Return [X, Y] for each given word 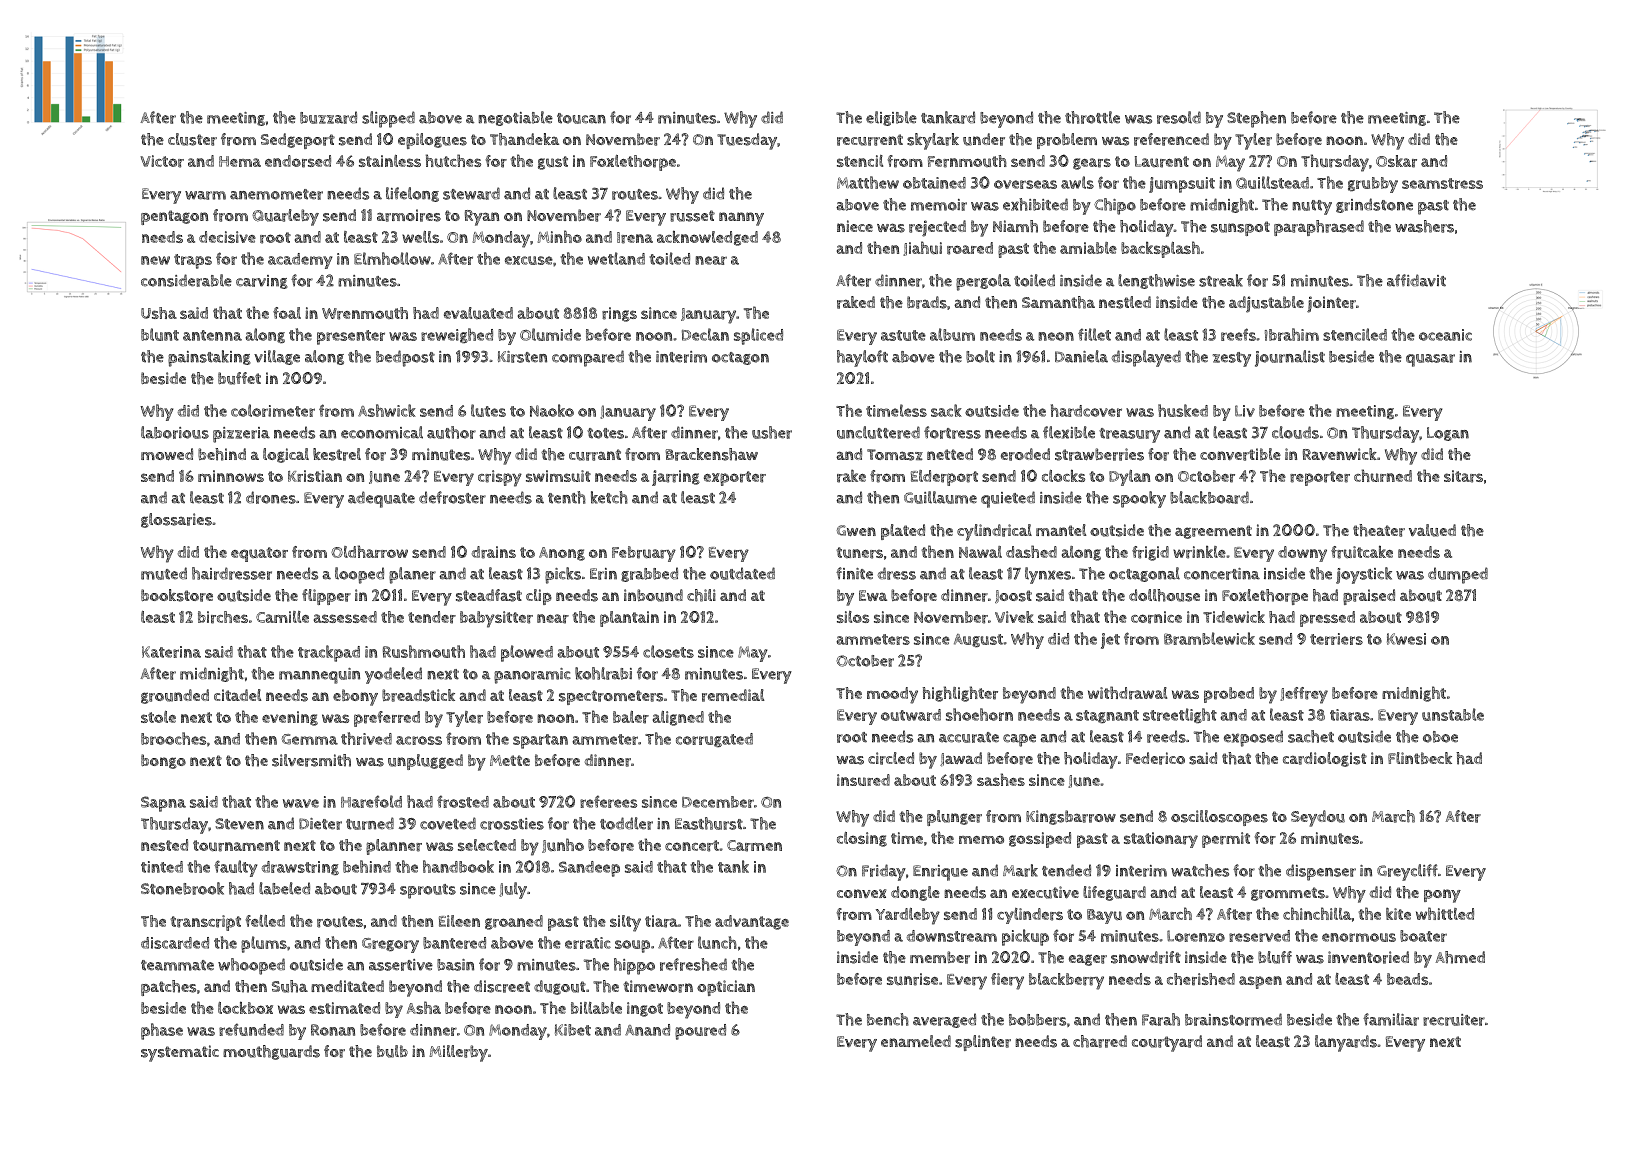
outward [911, 715]
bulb [392, 1051]
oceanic [1445, 335]
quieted [1008, 499]
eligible [891, 118]
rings [619, 314]
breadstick [418, 695]
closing [862, 839]
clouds [1295, 432]
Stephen [1256, 119]
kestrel [337, 454]
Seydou [1318, 818]
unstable [1453, 714]
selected [487, 845]
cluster [192, 139]
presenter [351, 337]
